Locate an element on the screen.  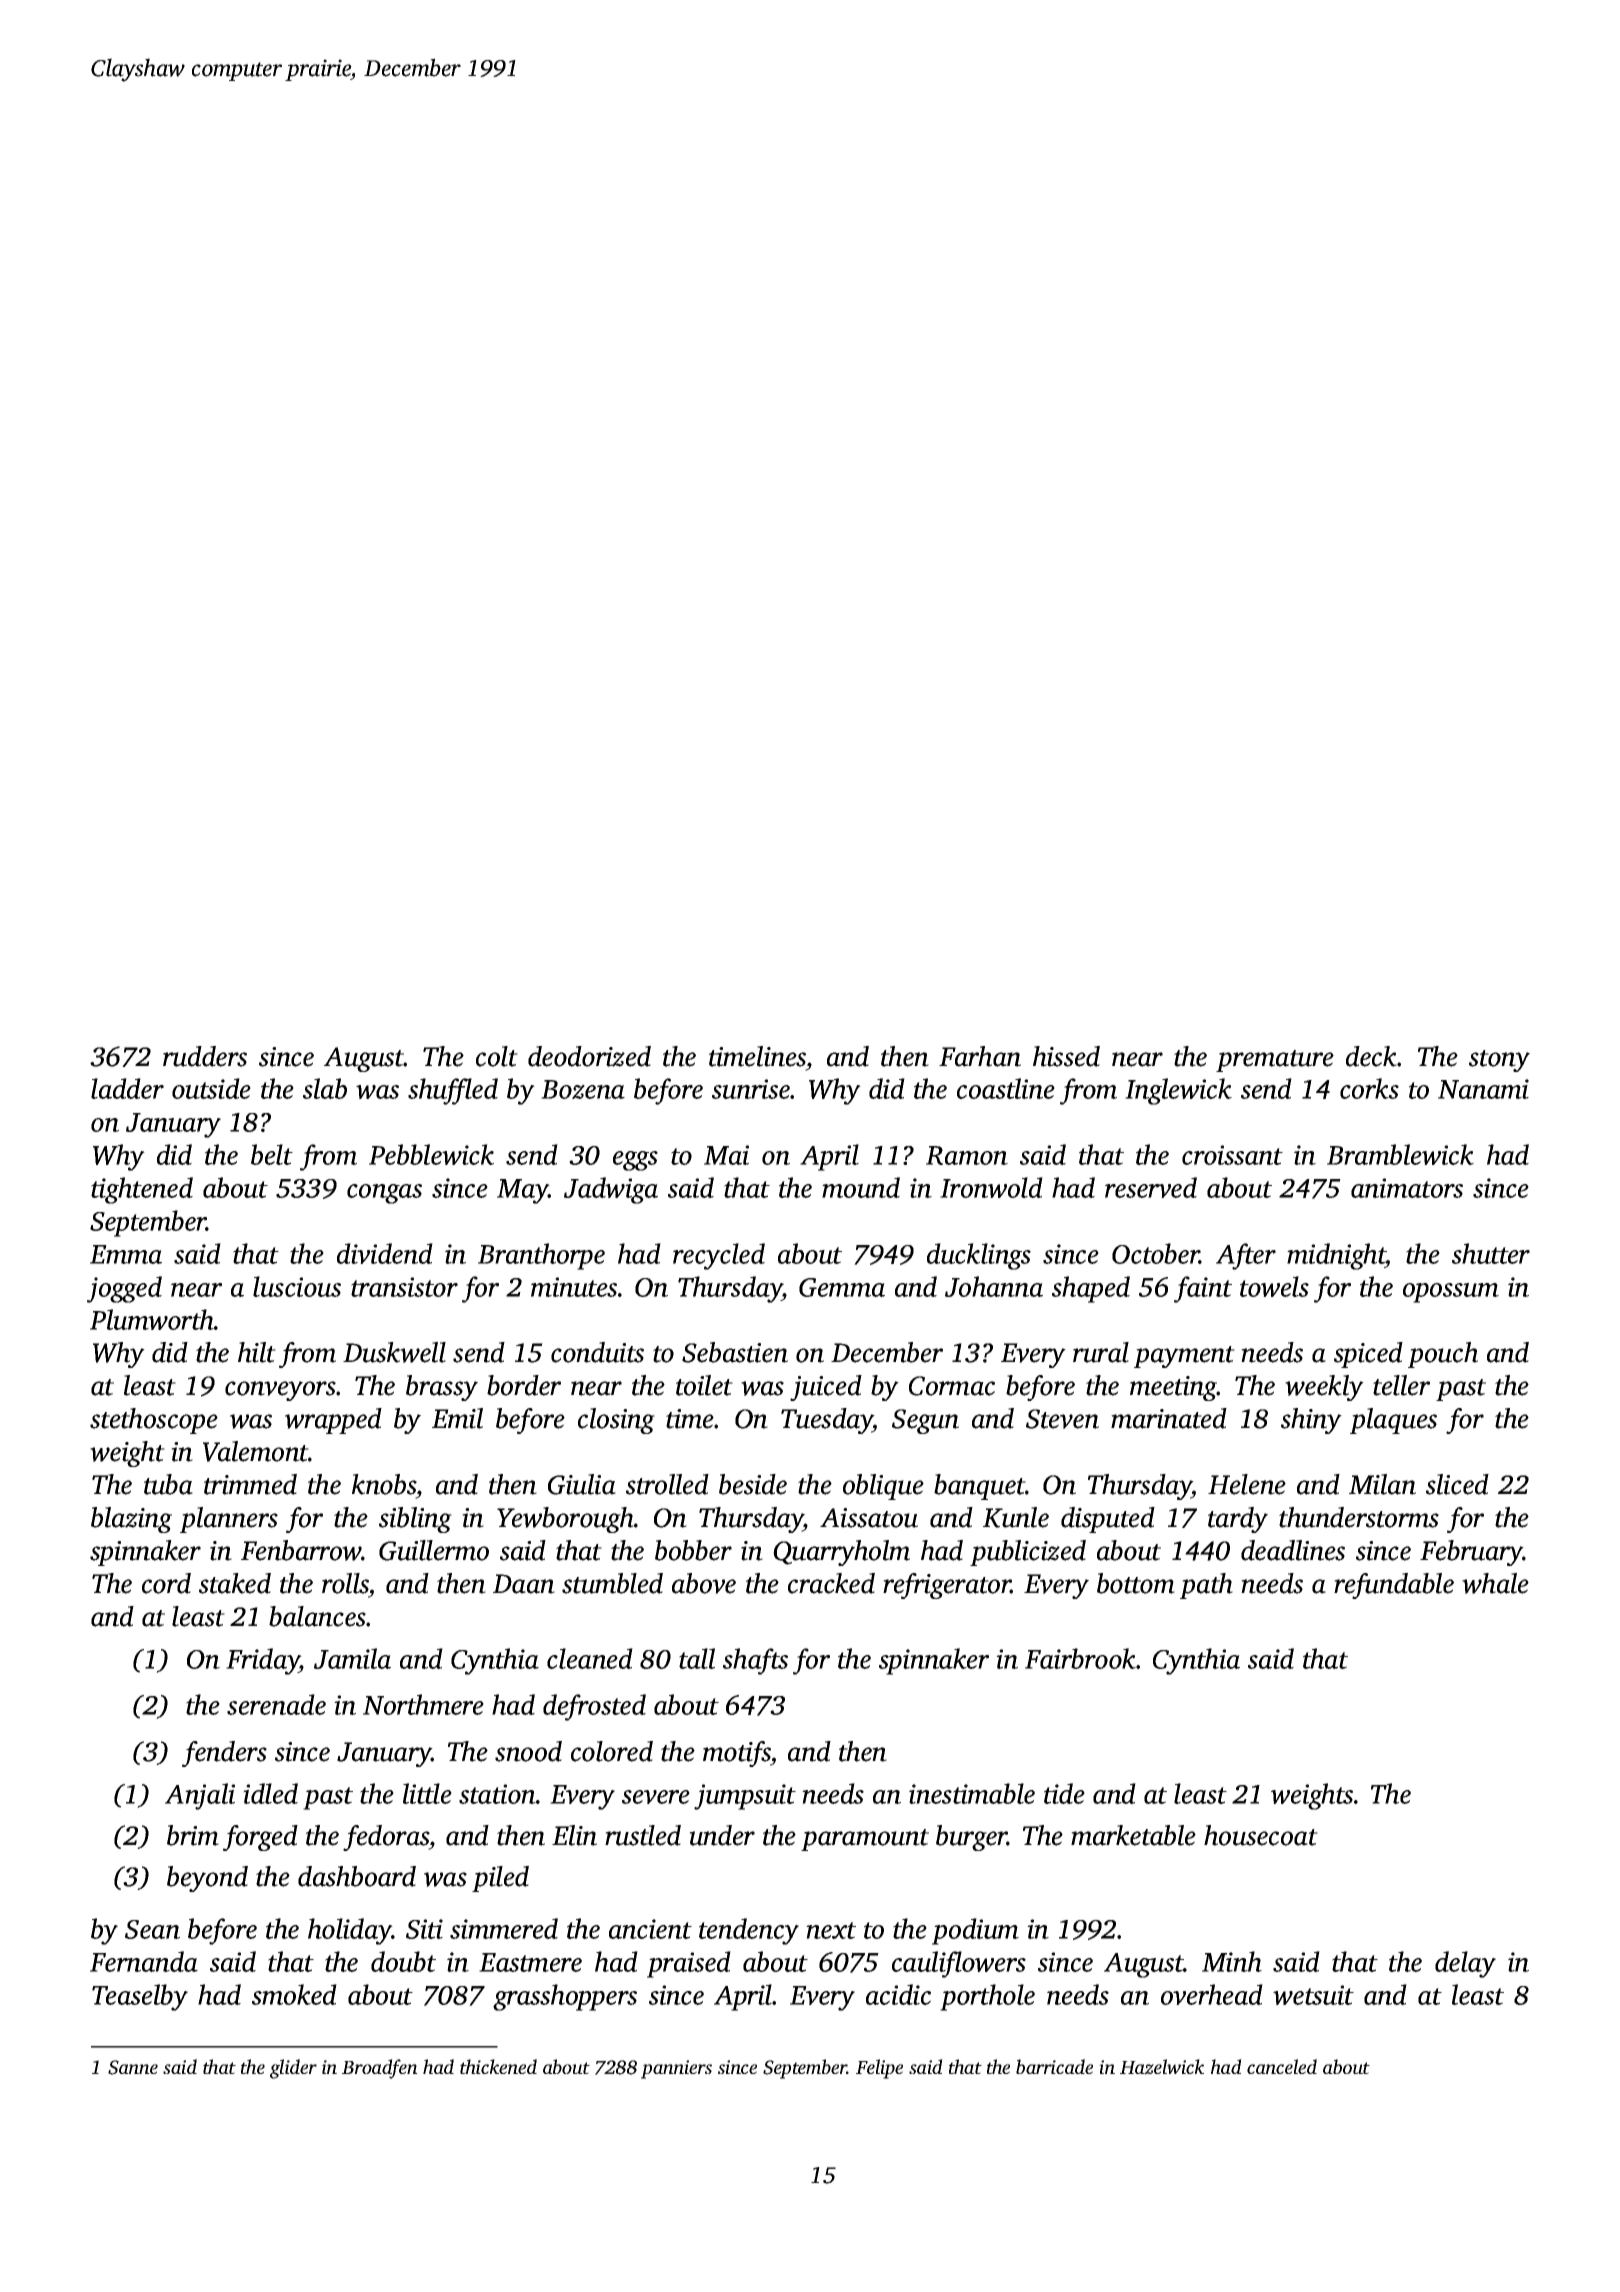
panniers is located at coordinates (676, 2069).
